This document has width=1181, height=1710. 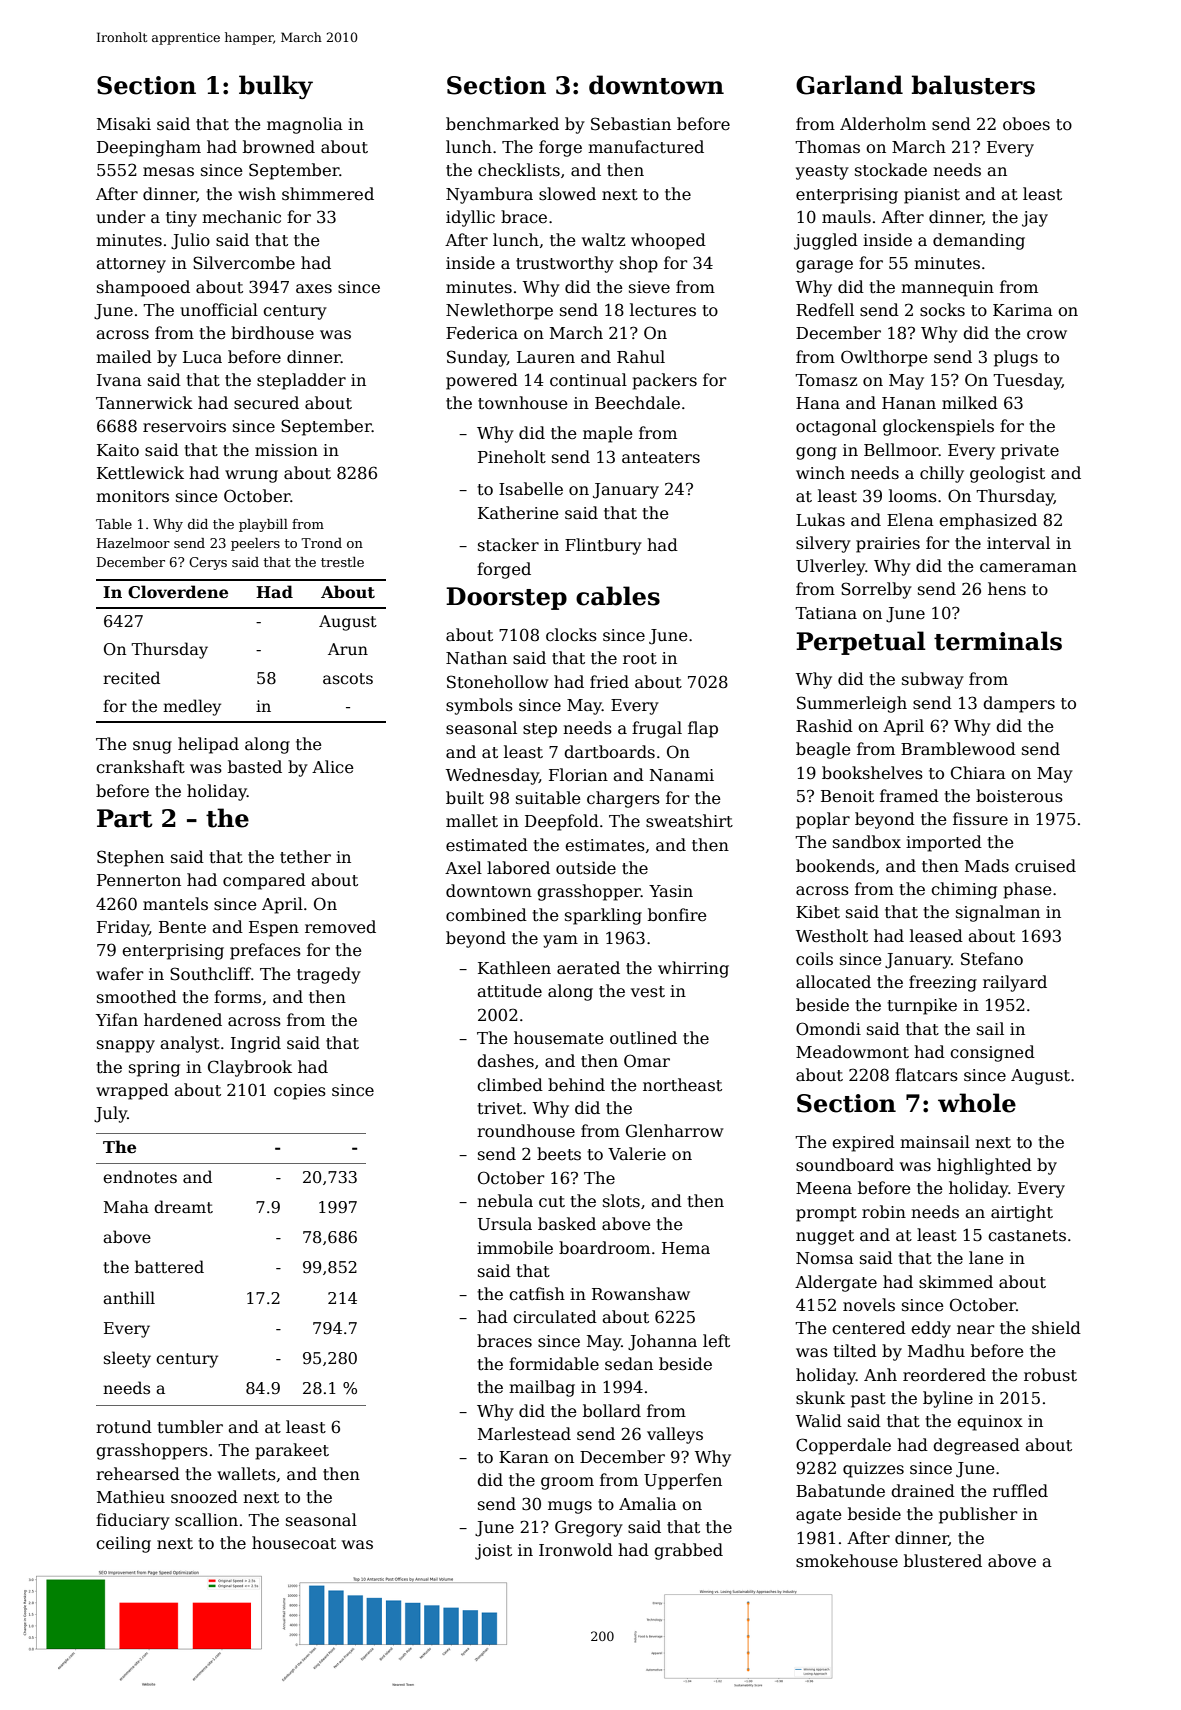 I want to click on Yifan, so click(x=117, y=1020).
